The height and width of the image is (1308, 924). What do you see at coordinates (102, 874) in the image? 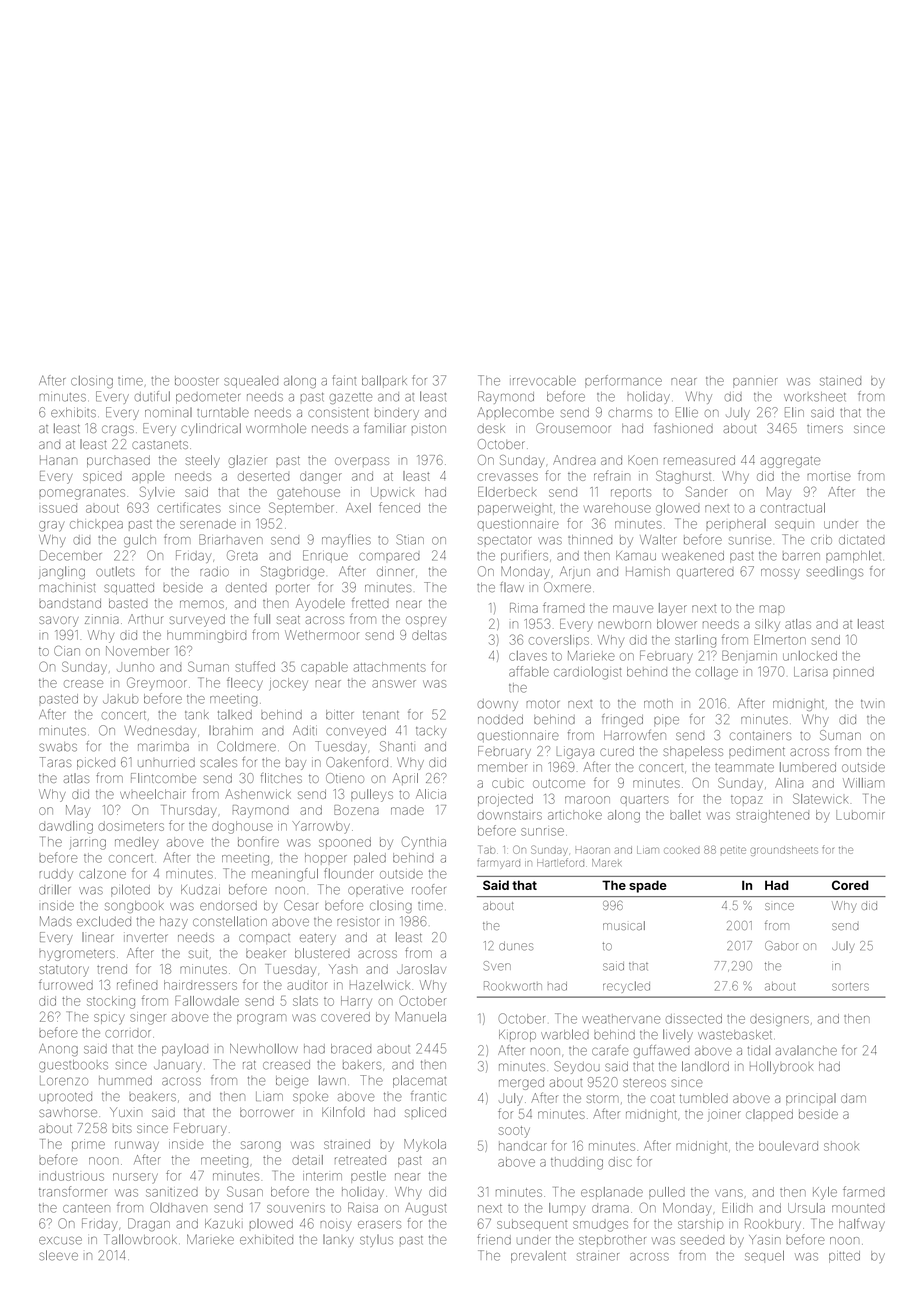
I see `calzone` at bounding box center [102, 874].
